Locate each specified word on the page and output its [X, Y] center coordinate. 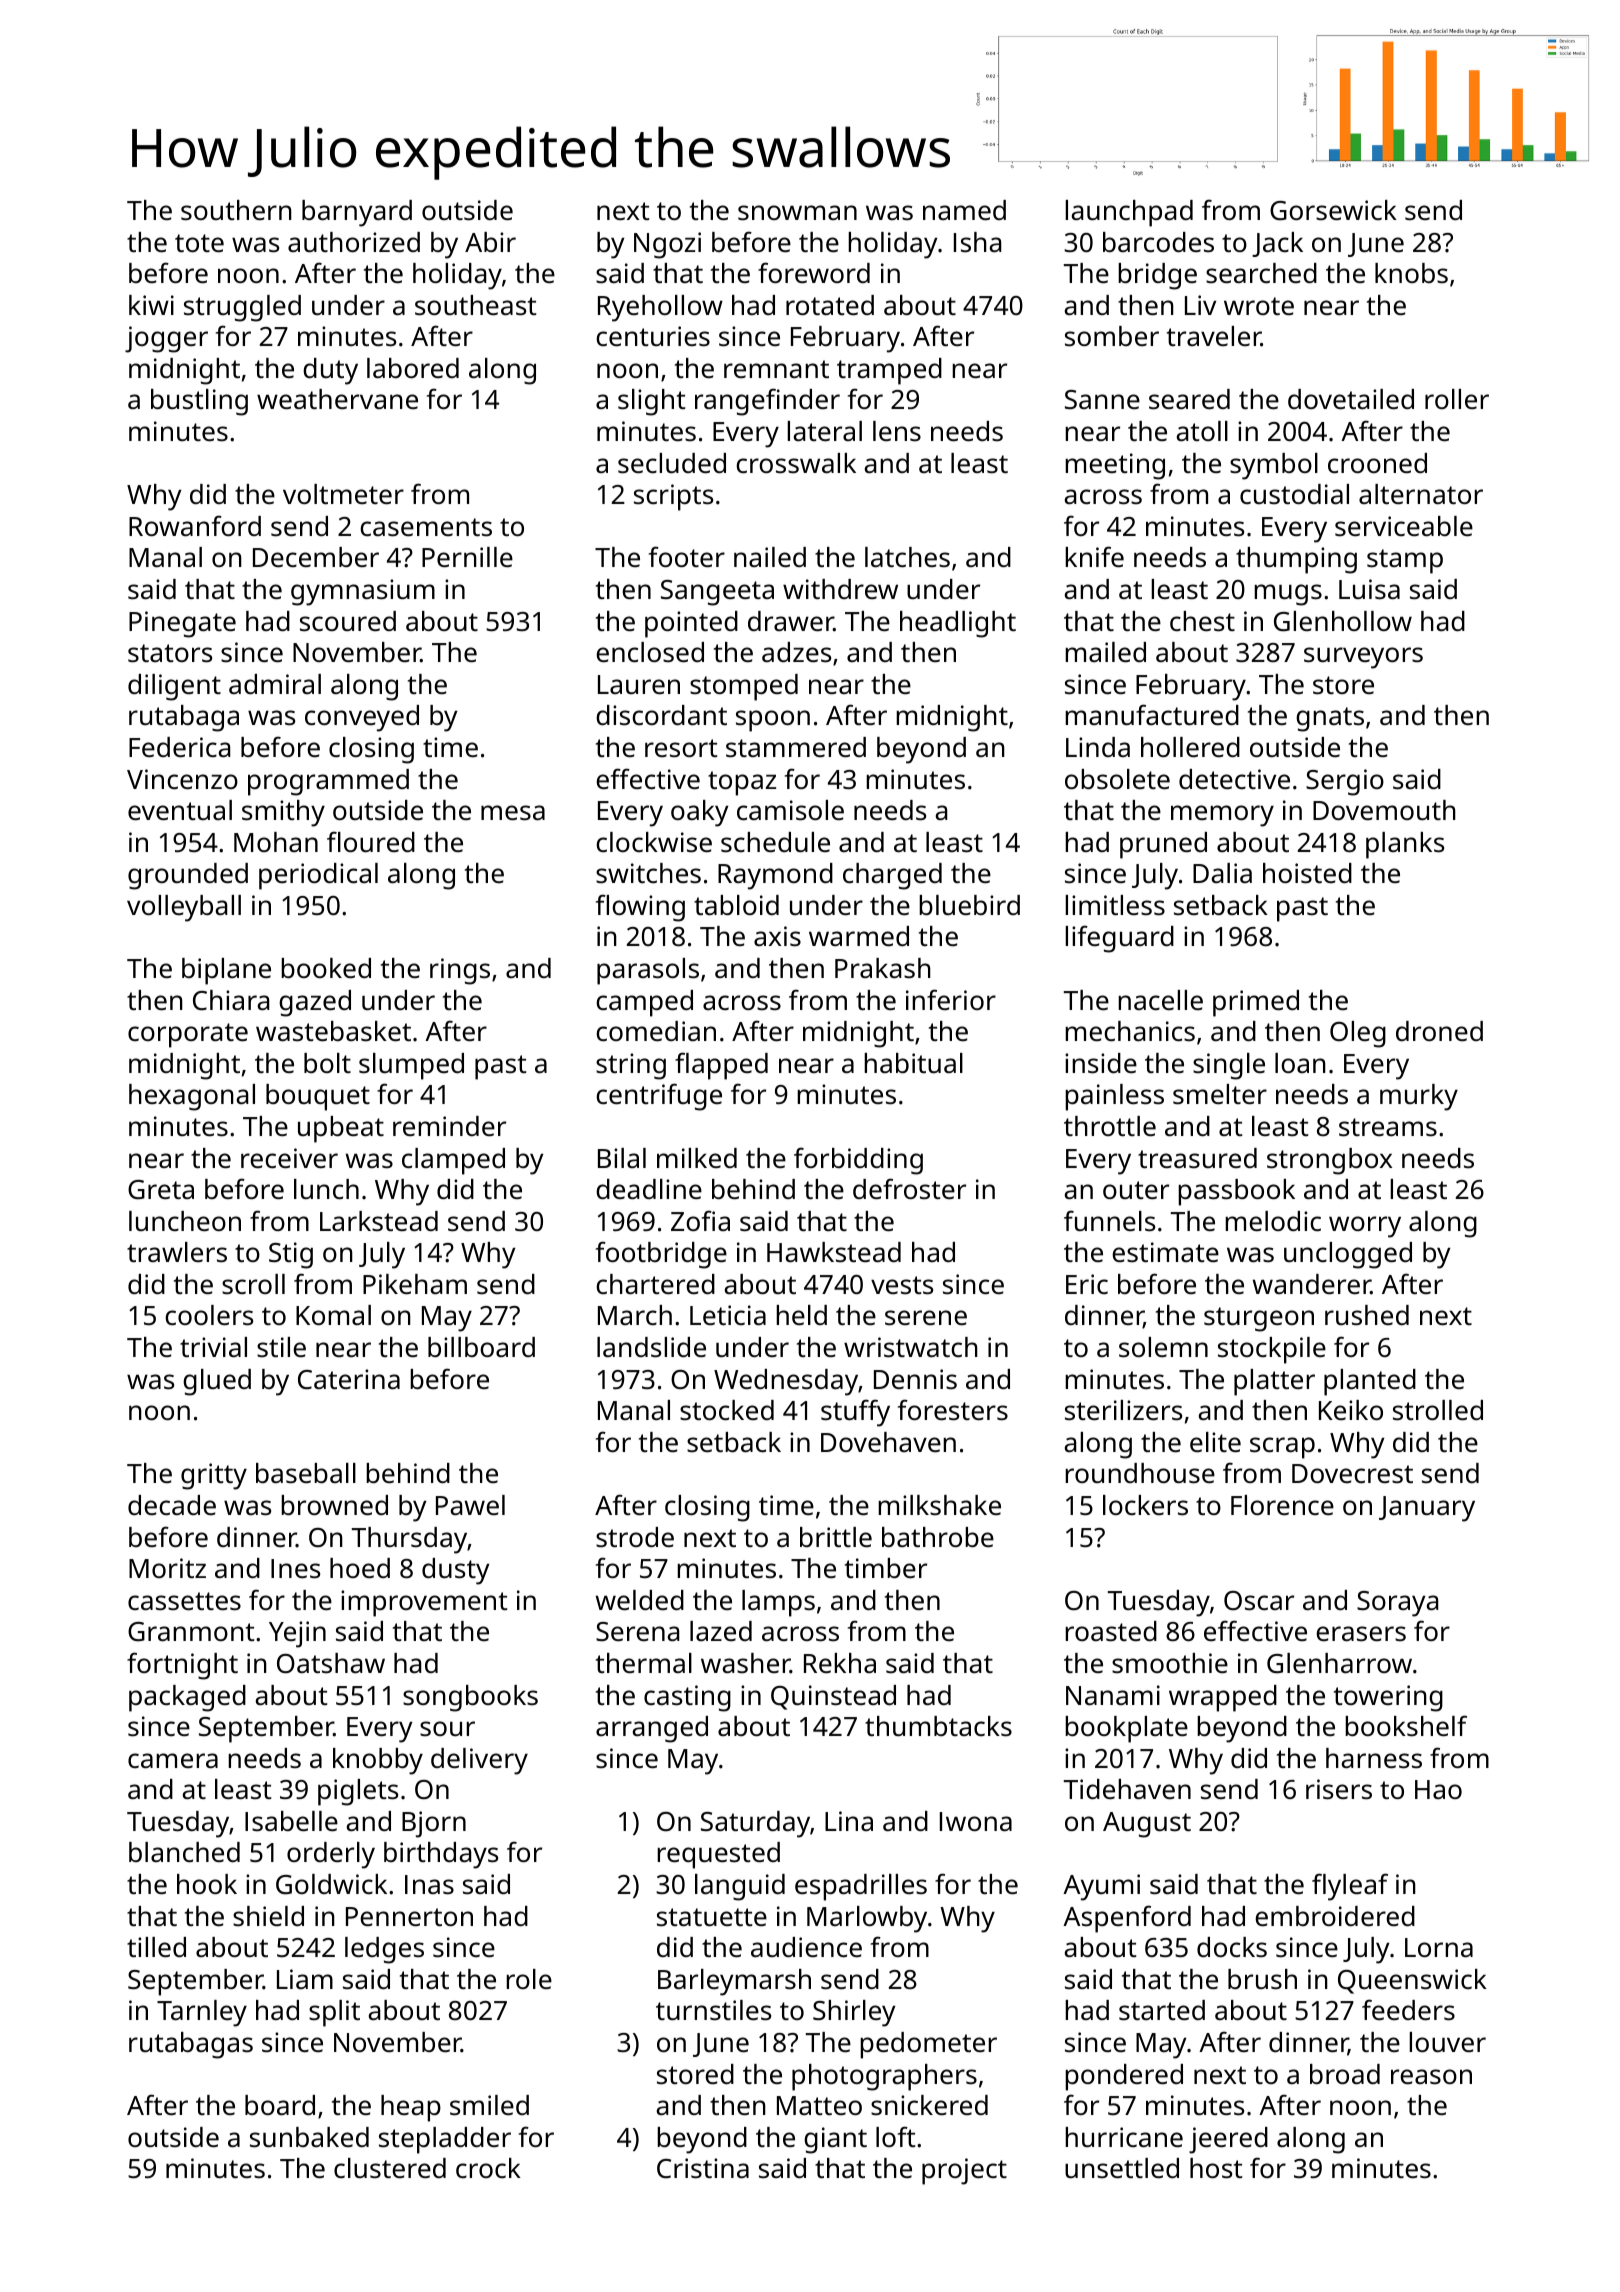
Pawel [470, 1505]
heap [411, 2108]
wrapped [1223, 1698]
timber [886, 1568]
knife [1094, 557]
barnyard [357, 213]
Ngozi [667, 245]
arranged [652, 1729]
